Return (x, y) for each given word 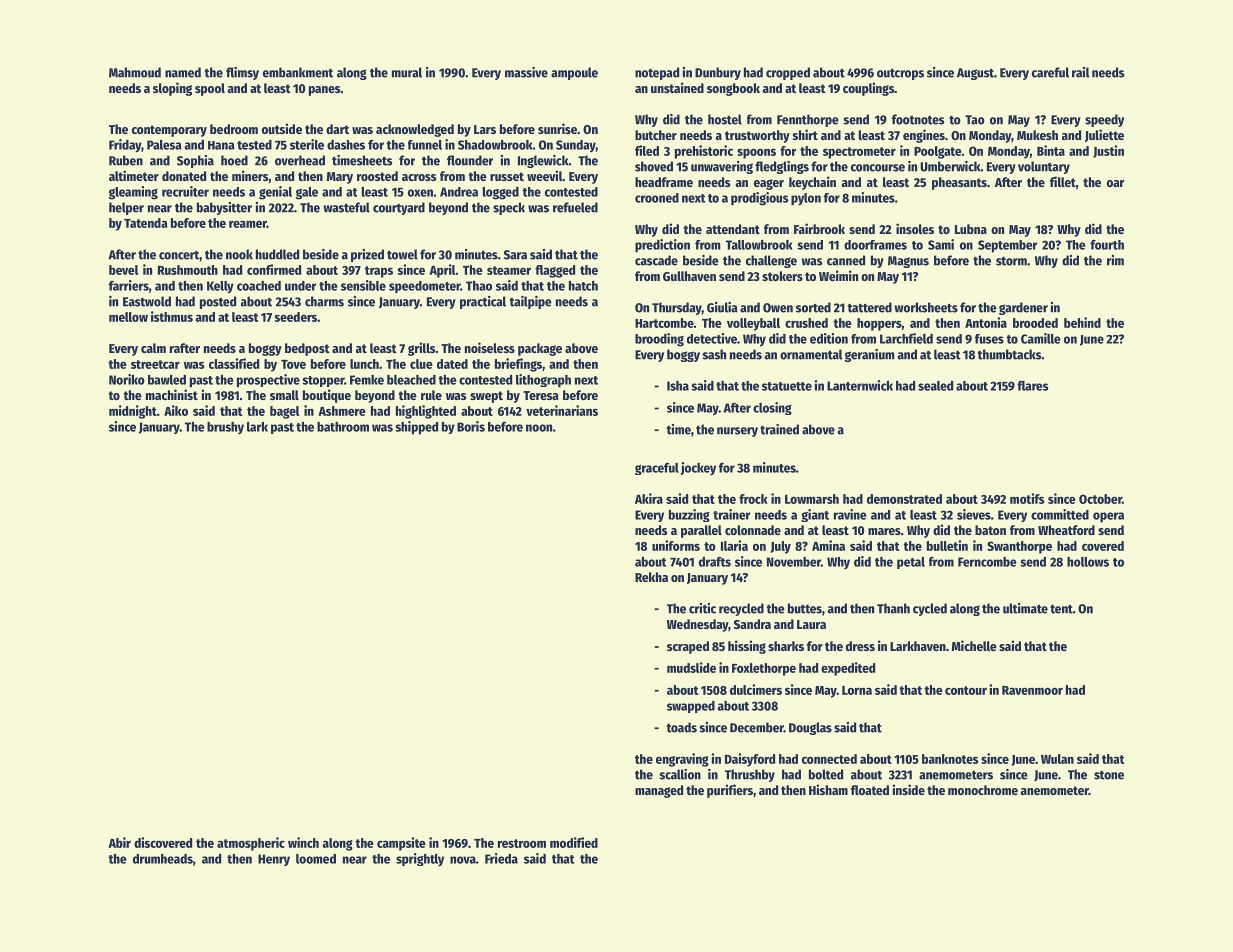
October (1100, 499)
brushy (225, 428)
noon (539, 428)
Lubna (971, 229)
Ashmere (342, 411)
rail (1080, 72)
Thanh (893, 608)
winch (303, 842)
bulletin (947, 545)
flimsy (242, 73)
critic (702, 608)
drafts (715, 562)
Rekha (651, 577)
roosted (377, 176)
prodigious (759, 199)
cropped (788, 73)
